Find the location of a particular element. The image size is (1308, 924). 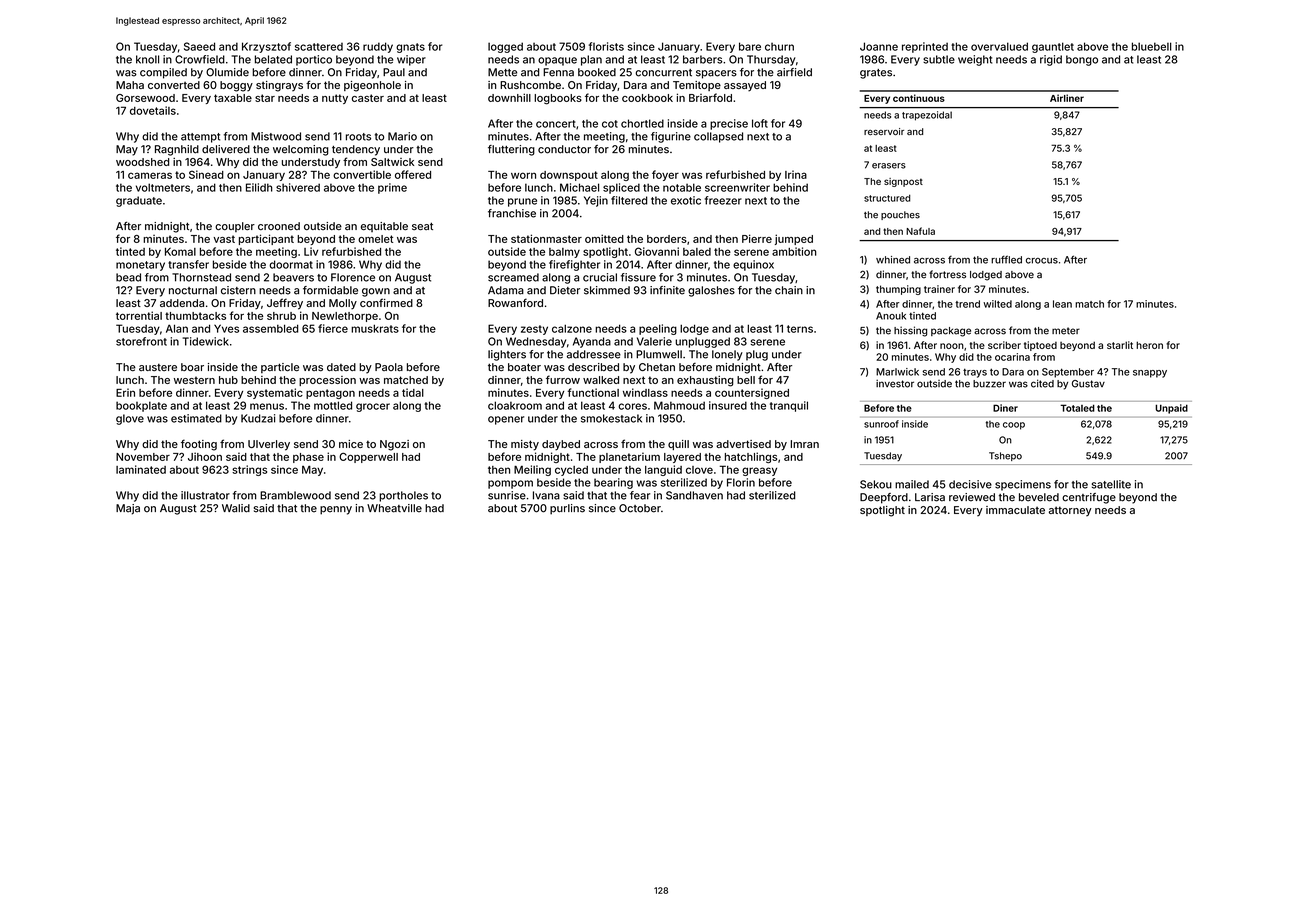

overvalued is located at coordinates (999, 46).
